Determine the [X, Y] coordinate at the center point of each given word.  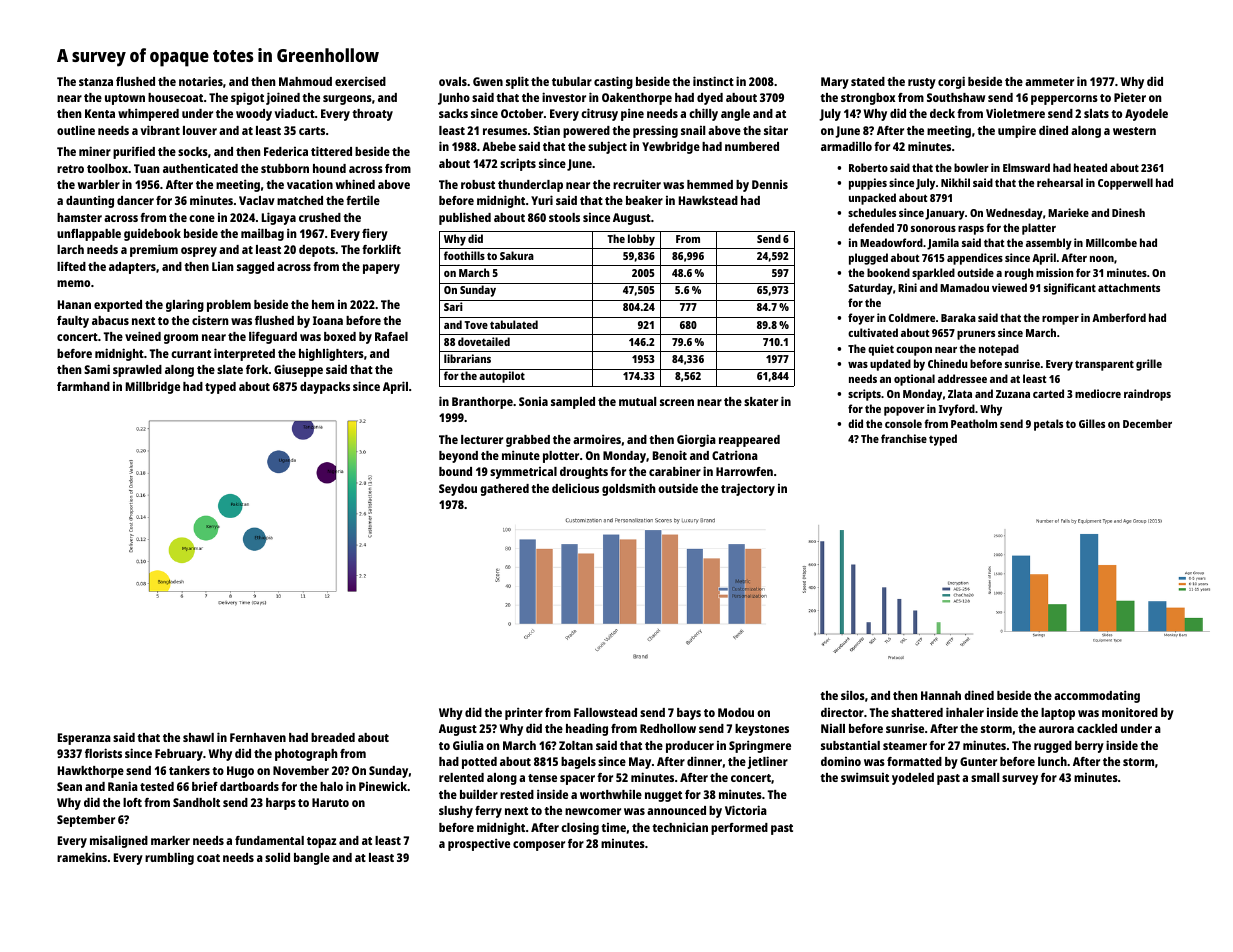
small [985, 777]
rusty [922, 83]
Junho [454, 99]
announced [676, 810]
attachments [1129, 287]
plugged [868, 259]
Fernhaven [258, 737]
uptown [125, 99]
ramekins [82, 857]
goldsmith [629, 489]
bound [455, 471]
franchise [904, 438]
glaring [185, 305]
